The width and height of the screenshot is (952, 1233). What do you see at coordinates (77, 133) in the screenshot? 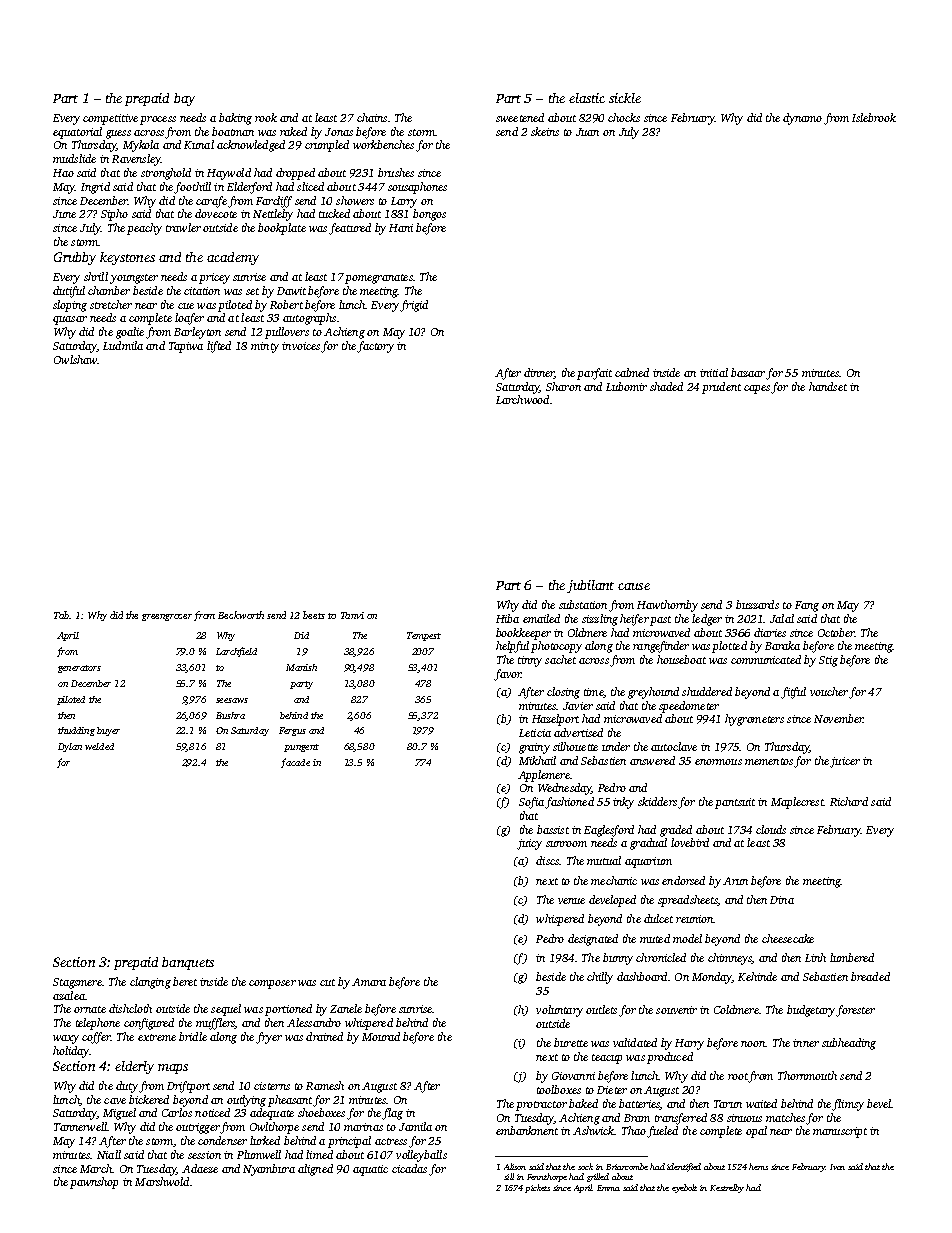
I see `equatorial` at bounding box center [77, 133].
